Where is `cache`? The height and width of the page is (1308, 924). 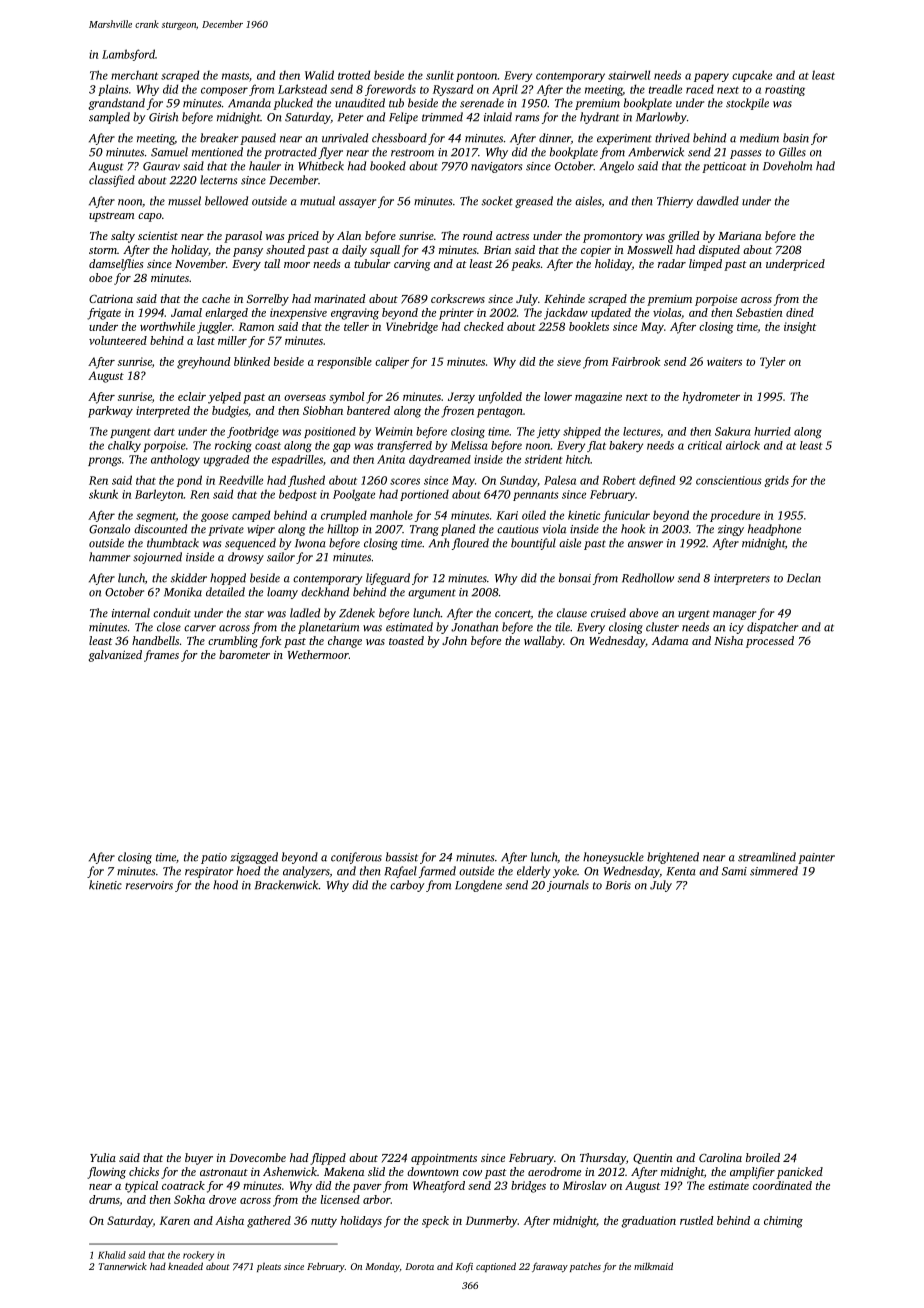 cache is located at coordinates (216, 298).
